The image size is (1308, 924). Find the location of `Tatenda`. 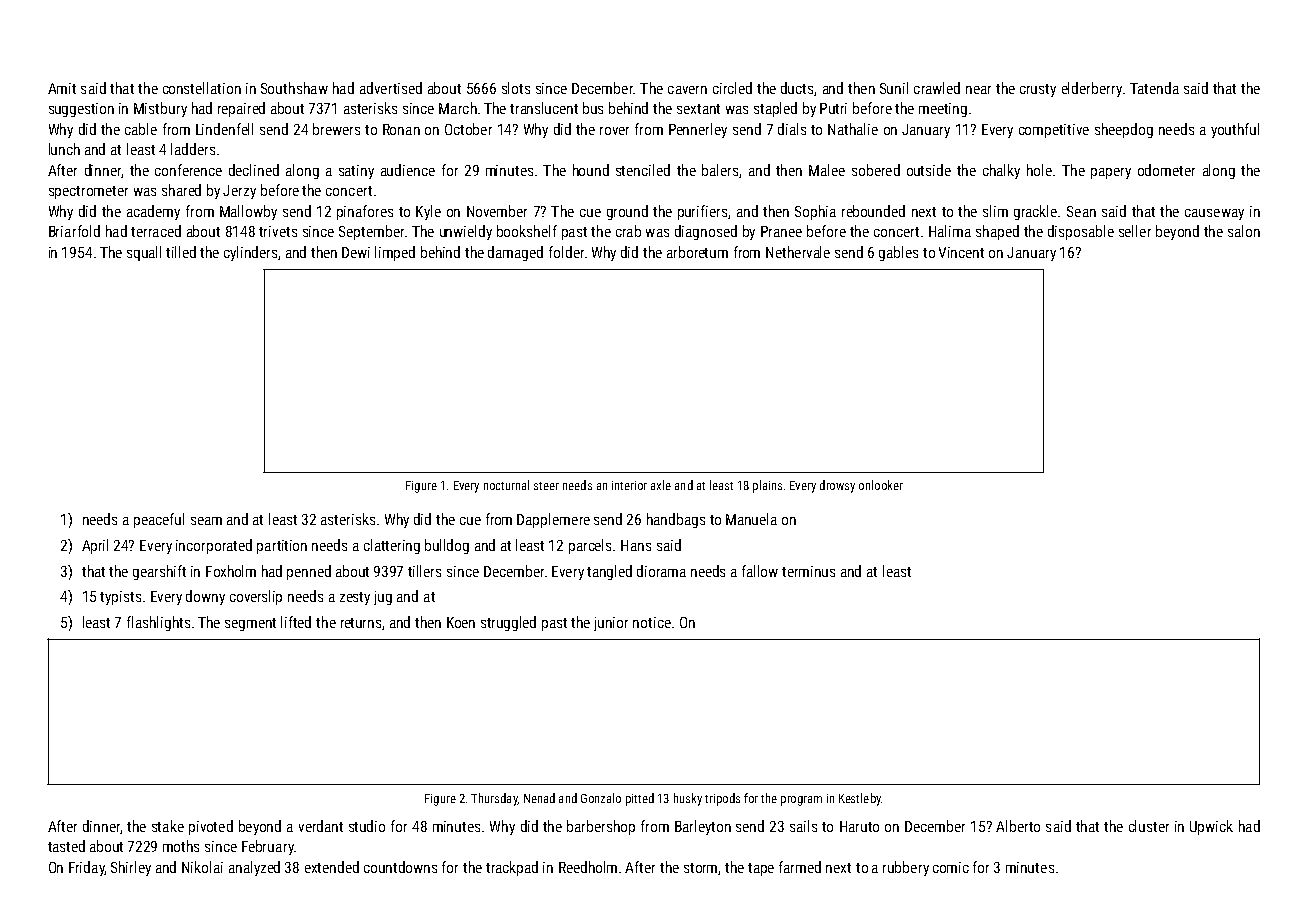

Tatenda is located at coordinates (1154, 88).
